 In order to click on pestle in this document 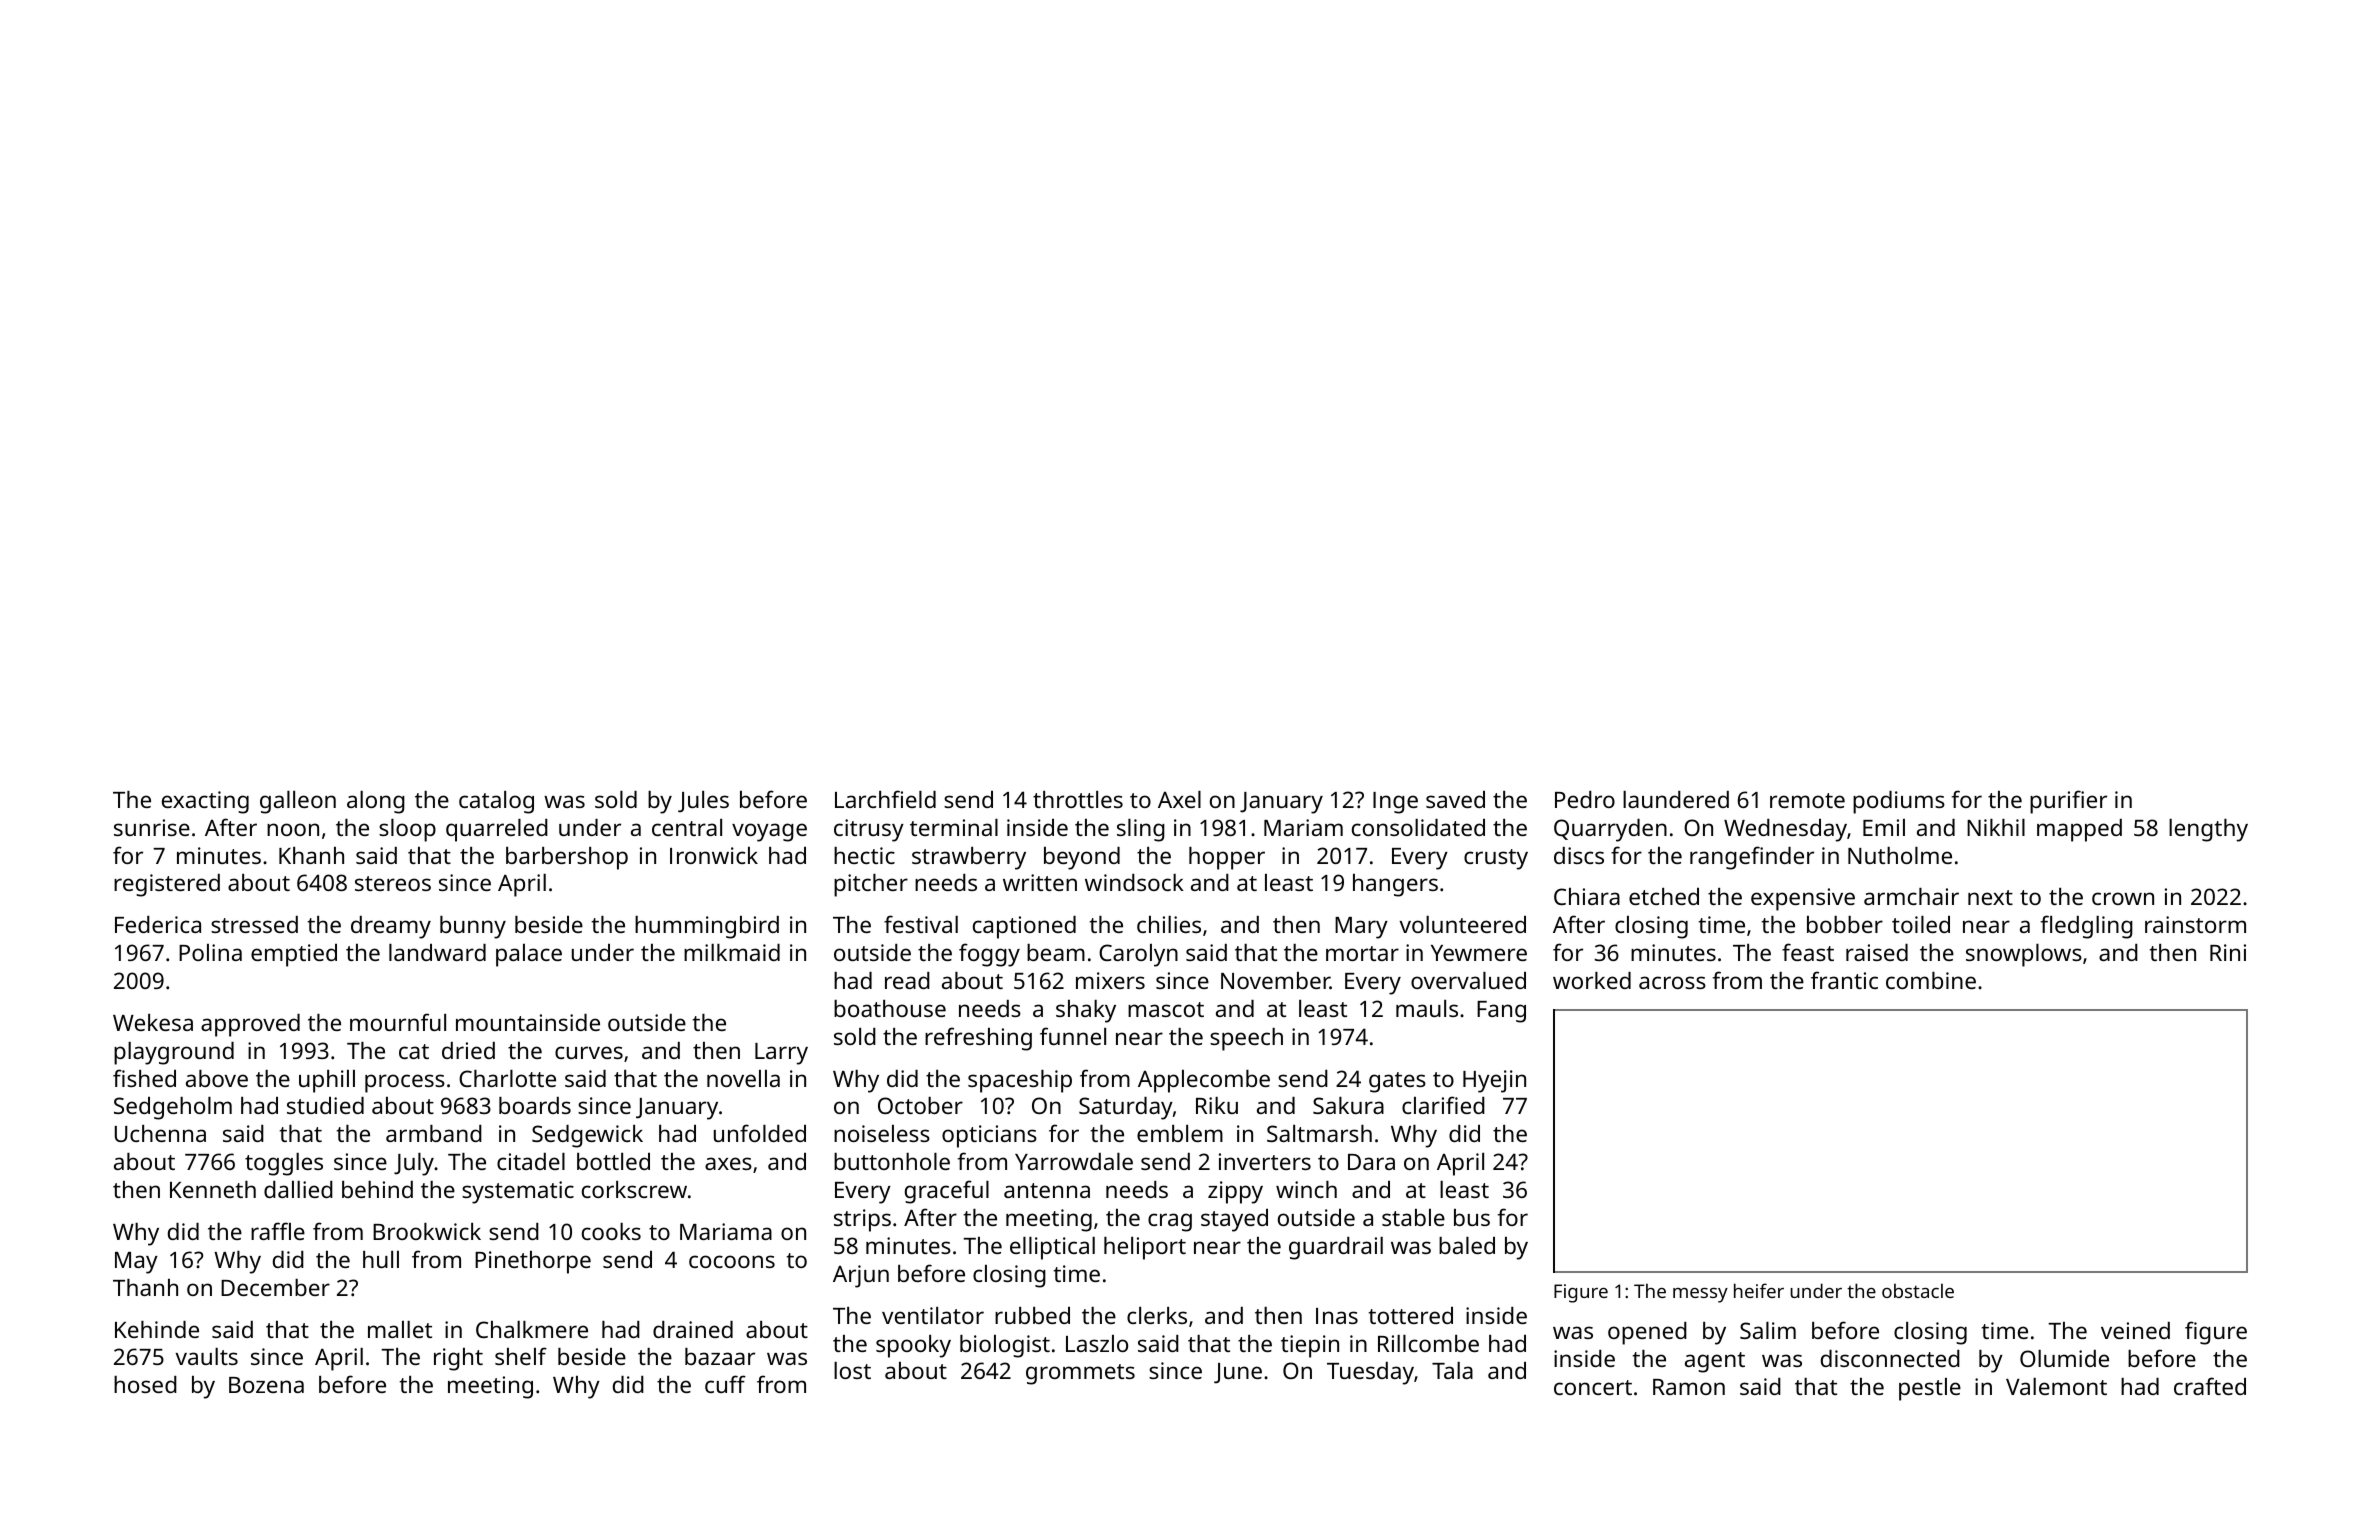, I will do `click(1930, 1389)`.
